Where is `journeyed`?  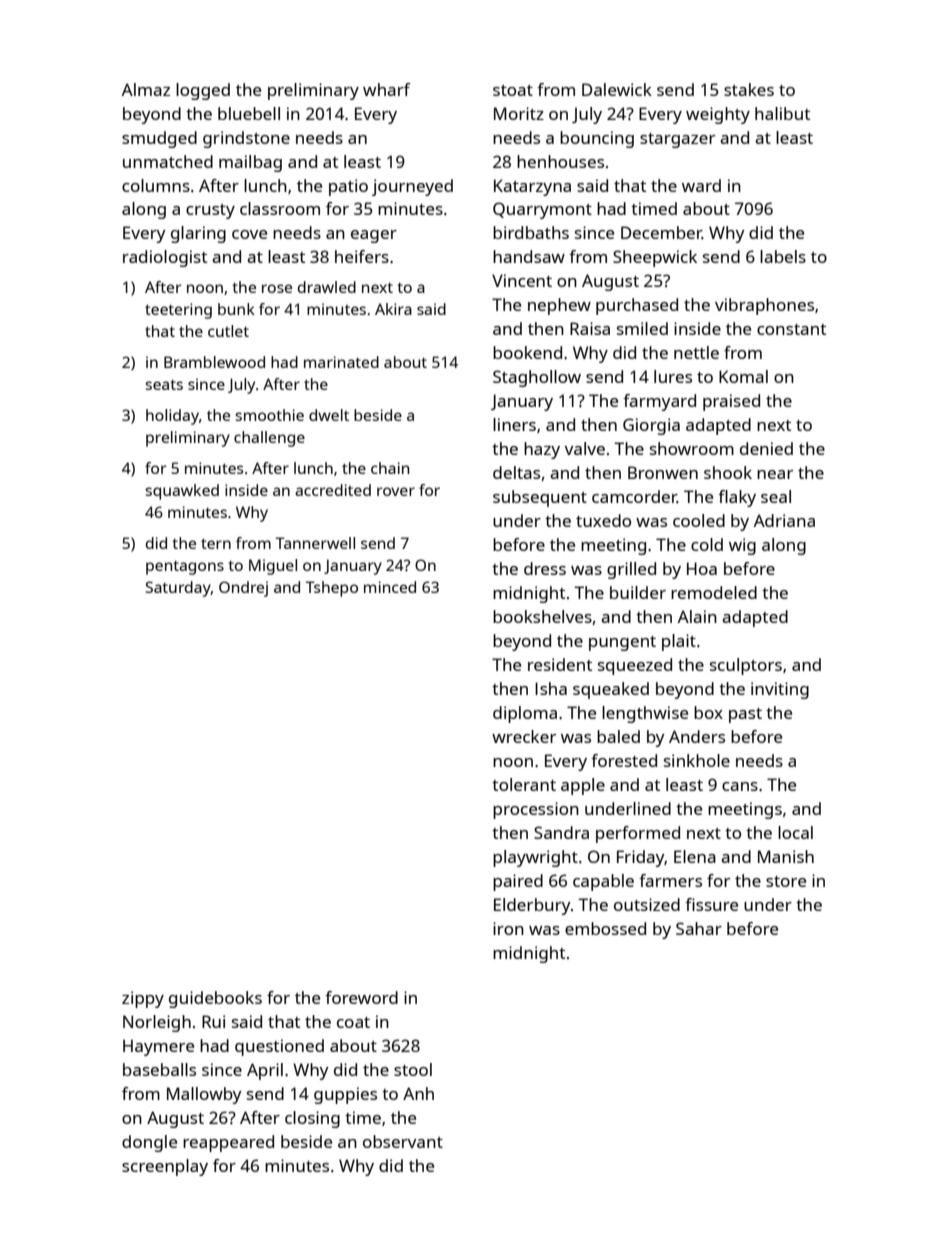 journeyed is located at coordinates (412, 187).
